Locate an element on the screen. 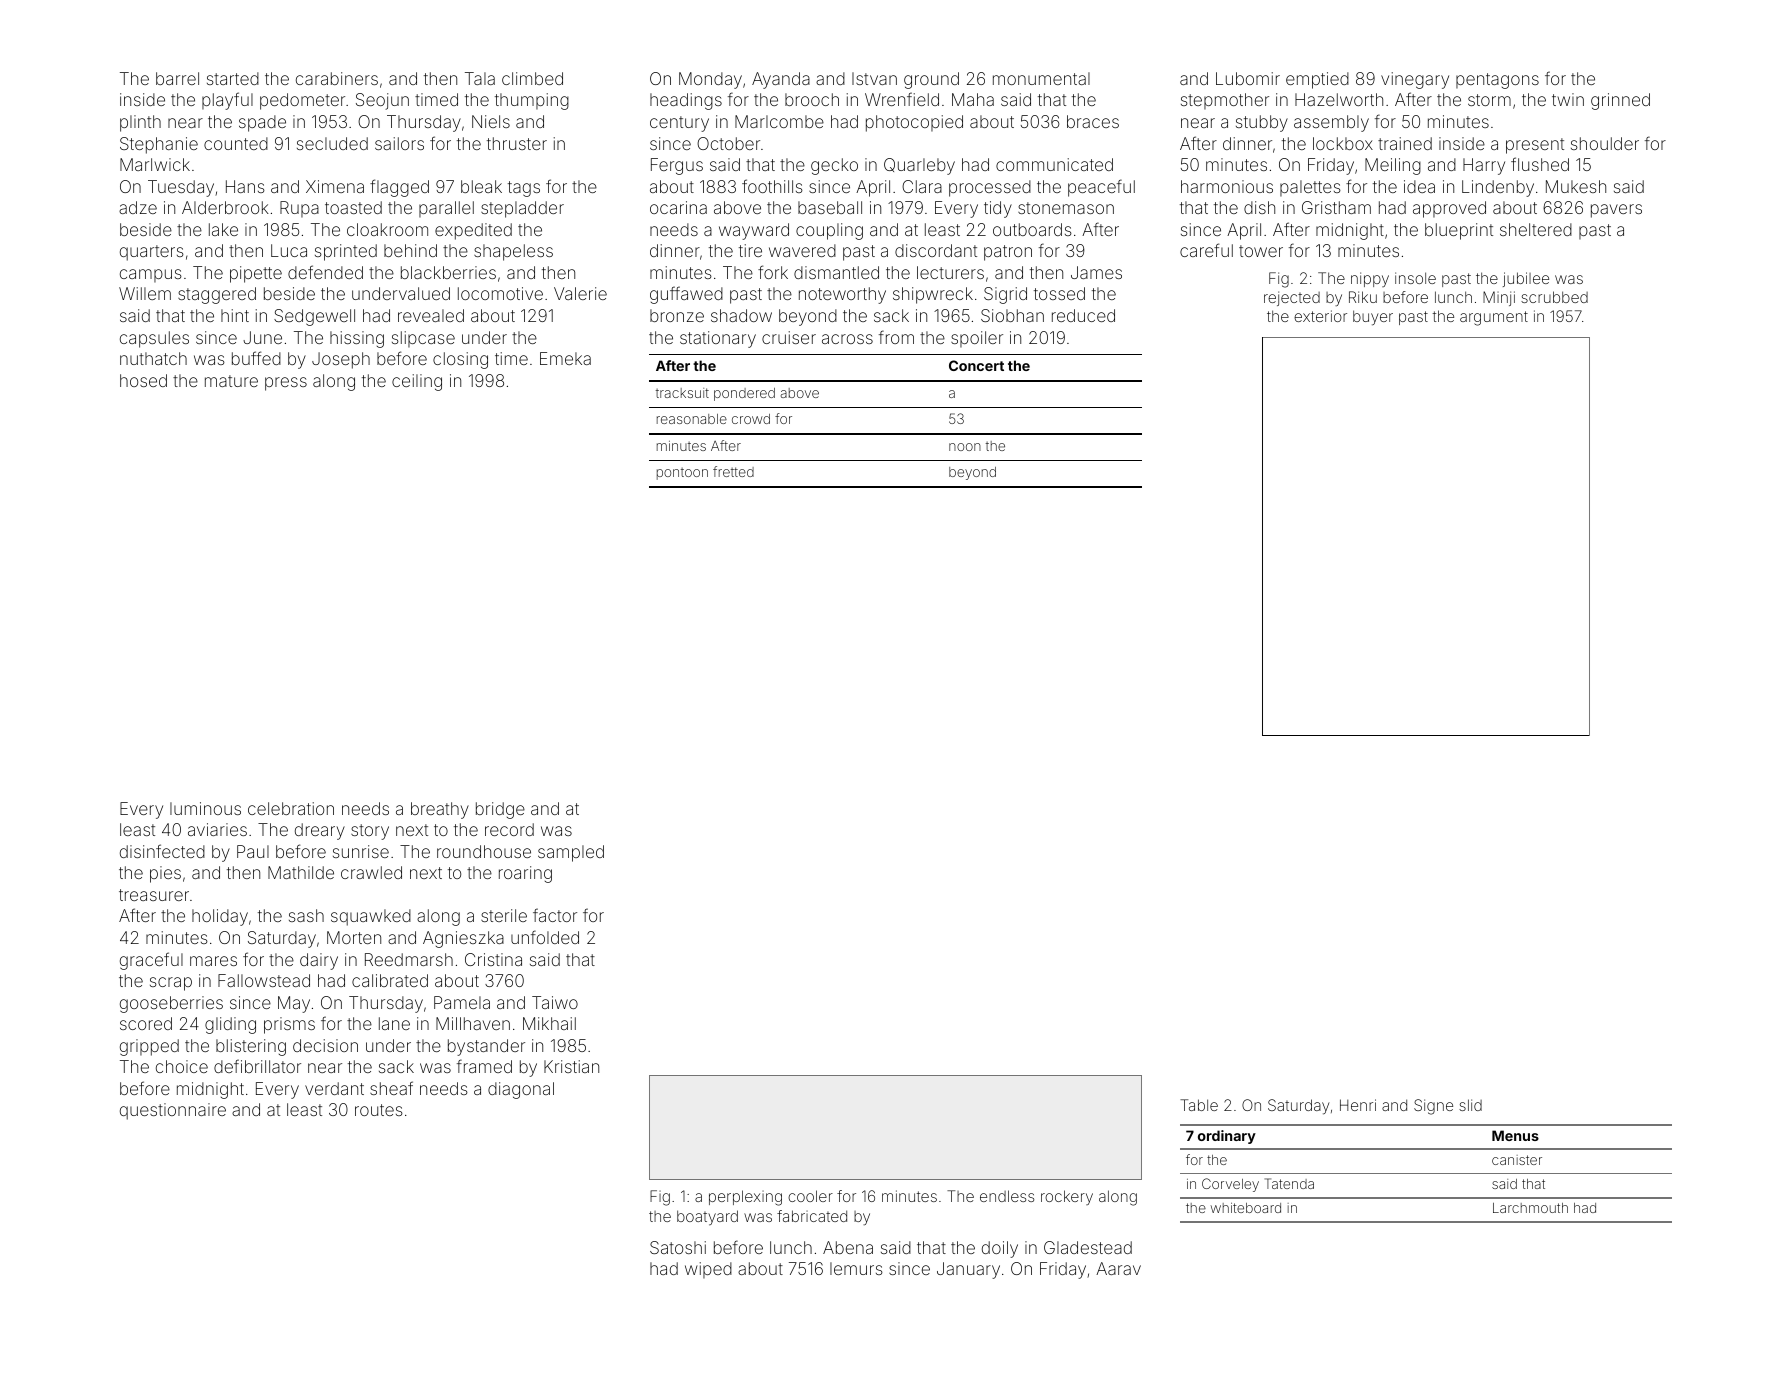  pentagons is located at coordinates (1497, 81).
